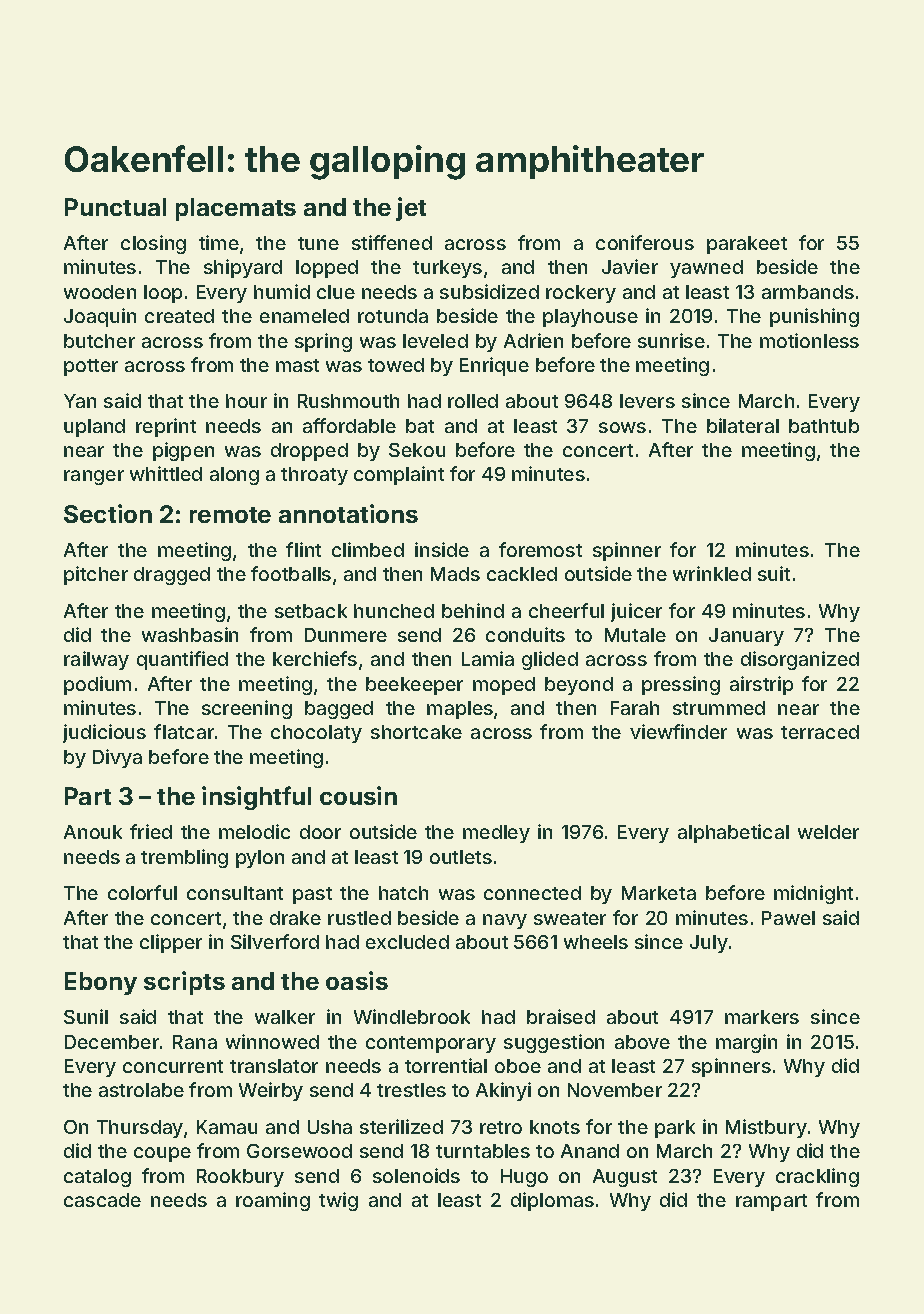 The width and height of the screenshot is (924, 1314). What do you see at coordinates (671, 340) in the screenshot?
I see `sunrise` at bounding box center [671, 340].
